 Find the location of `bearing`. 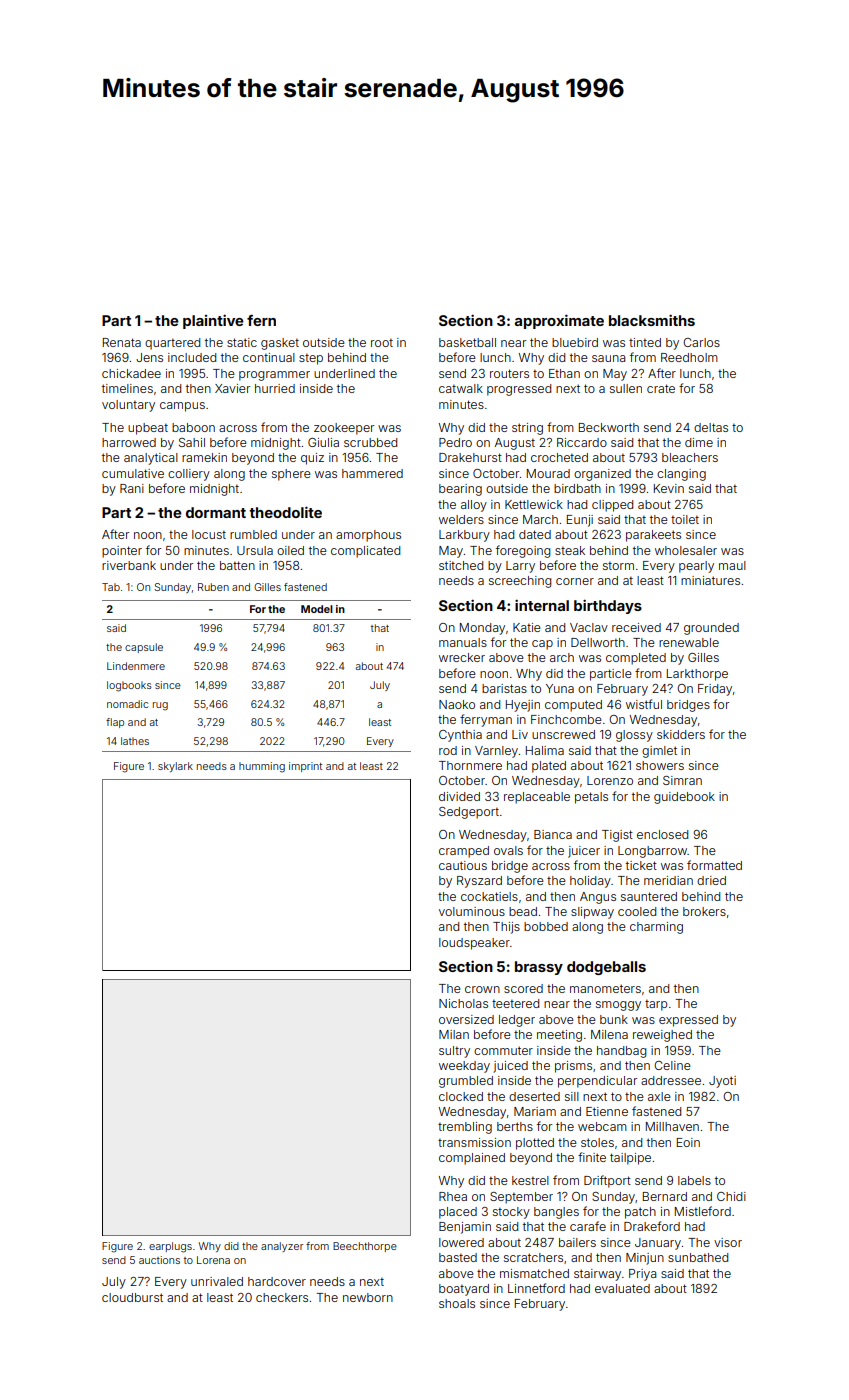

bearing is located at coordinates (460, 490).
